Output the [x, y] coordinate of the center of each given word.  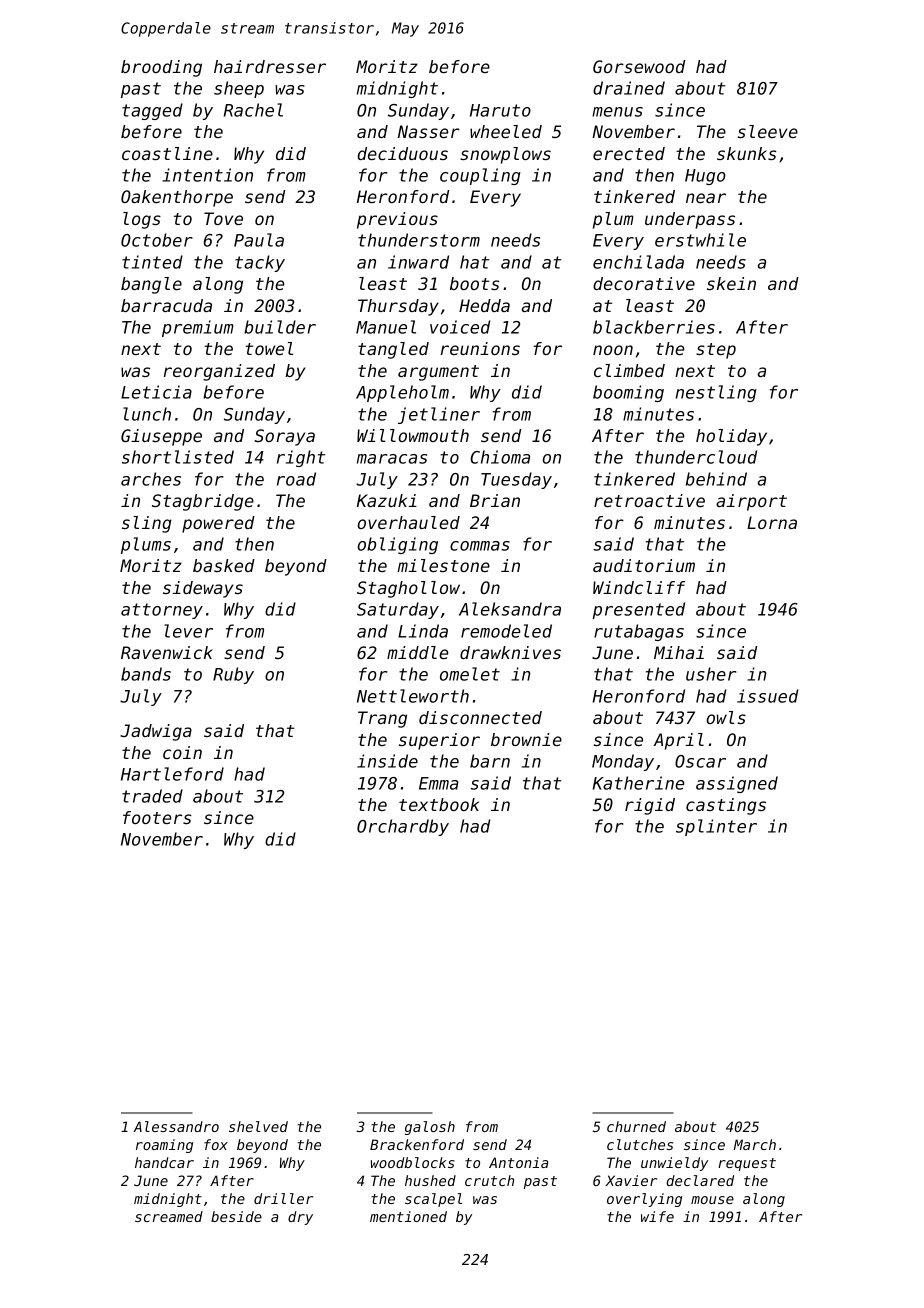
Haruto [500, 110]
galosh [430, 1128]
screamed [169, 1216]
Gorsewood [639, 66]
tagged [152, 111]
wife [657, 1216]
